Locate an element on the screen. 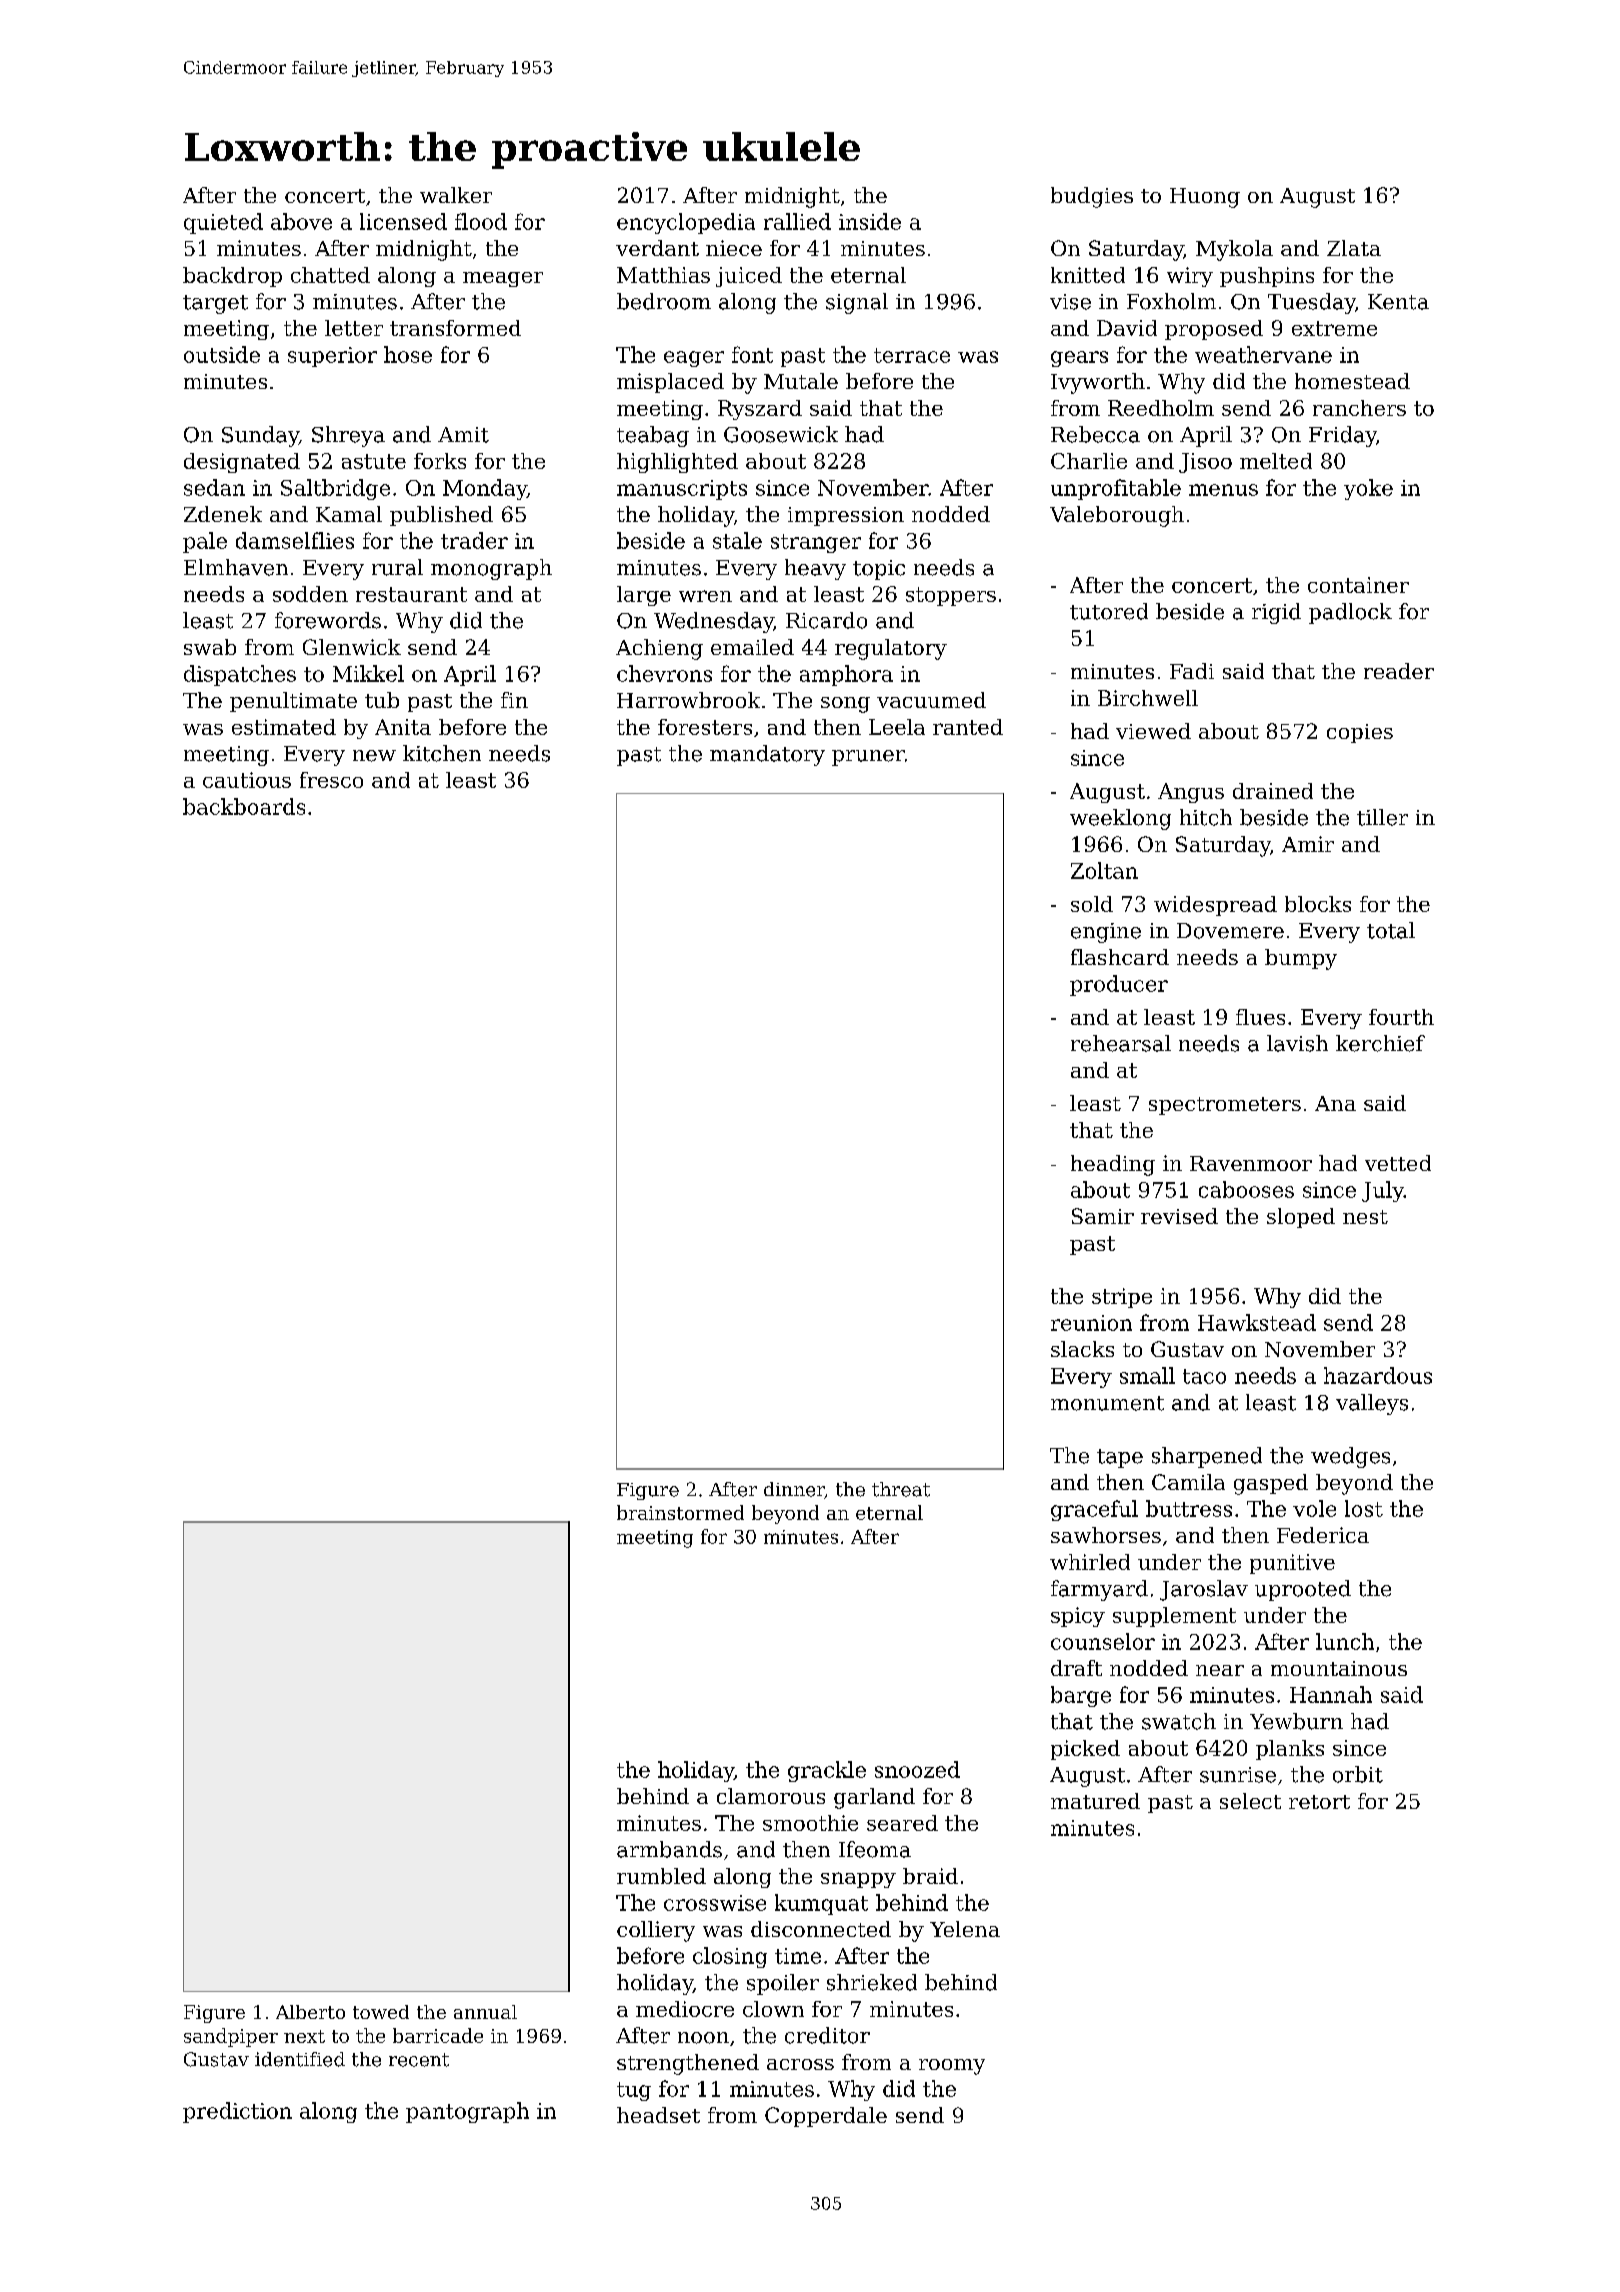 The width and height of the screenshot is (1620, 2292). forewords is located at coordinates (328, 620).
